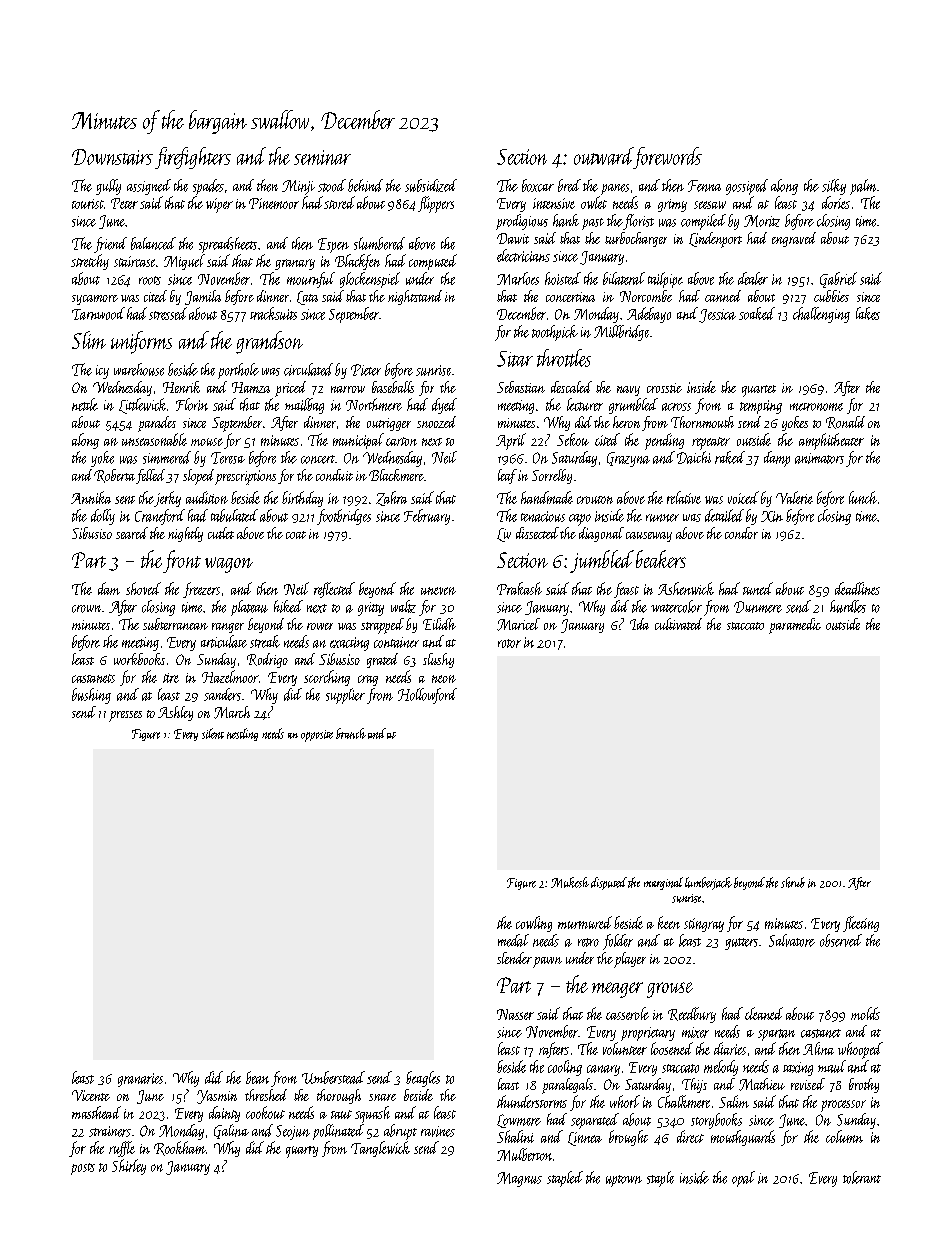 This image has width=952, height=1233. I want to click on Seojun, so click(293, 1132).
